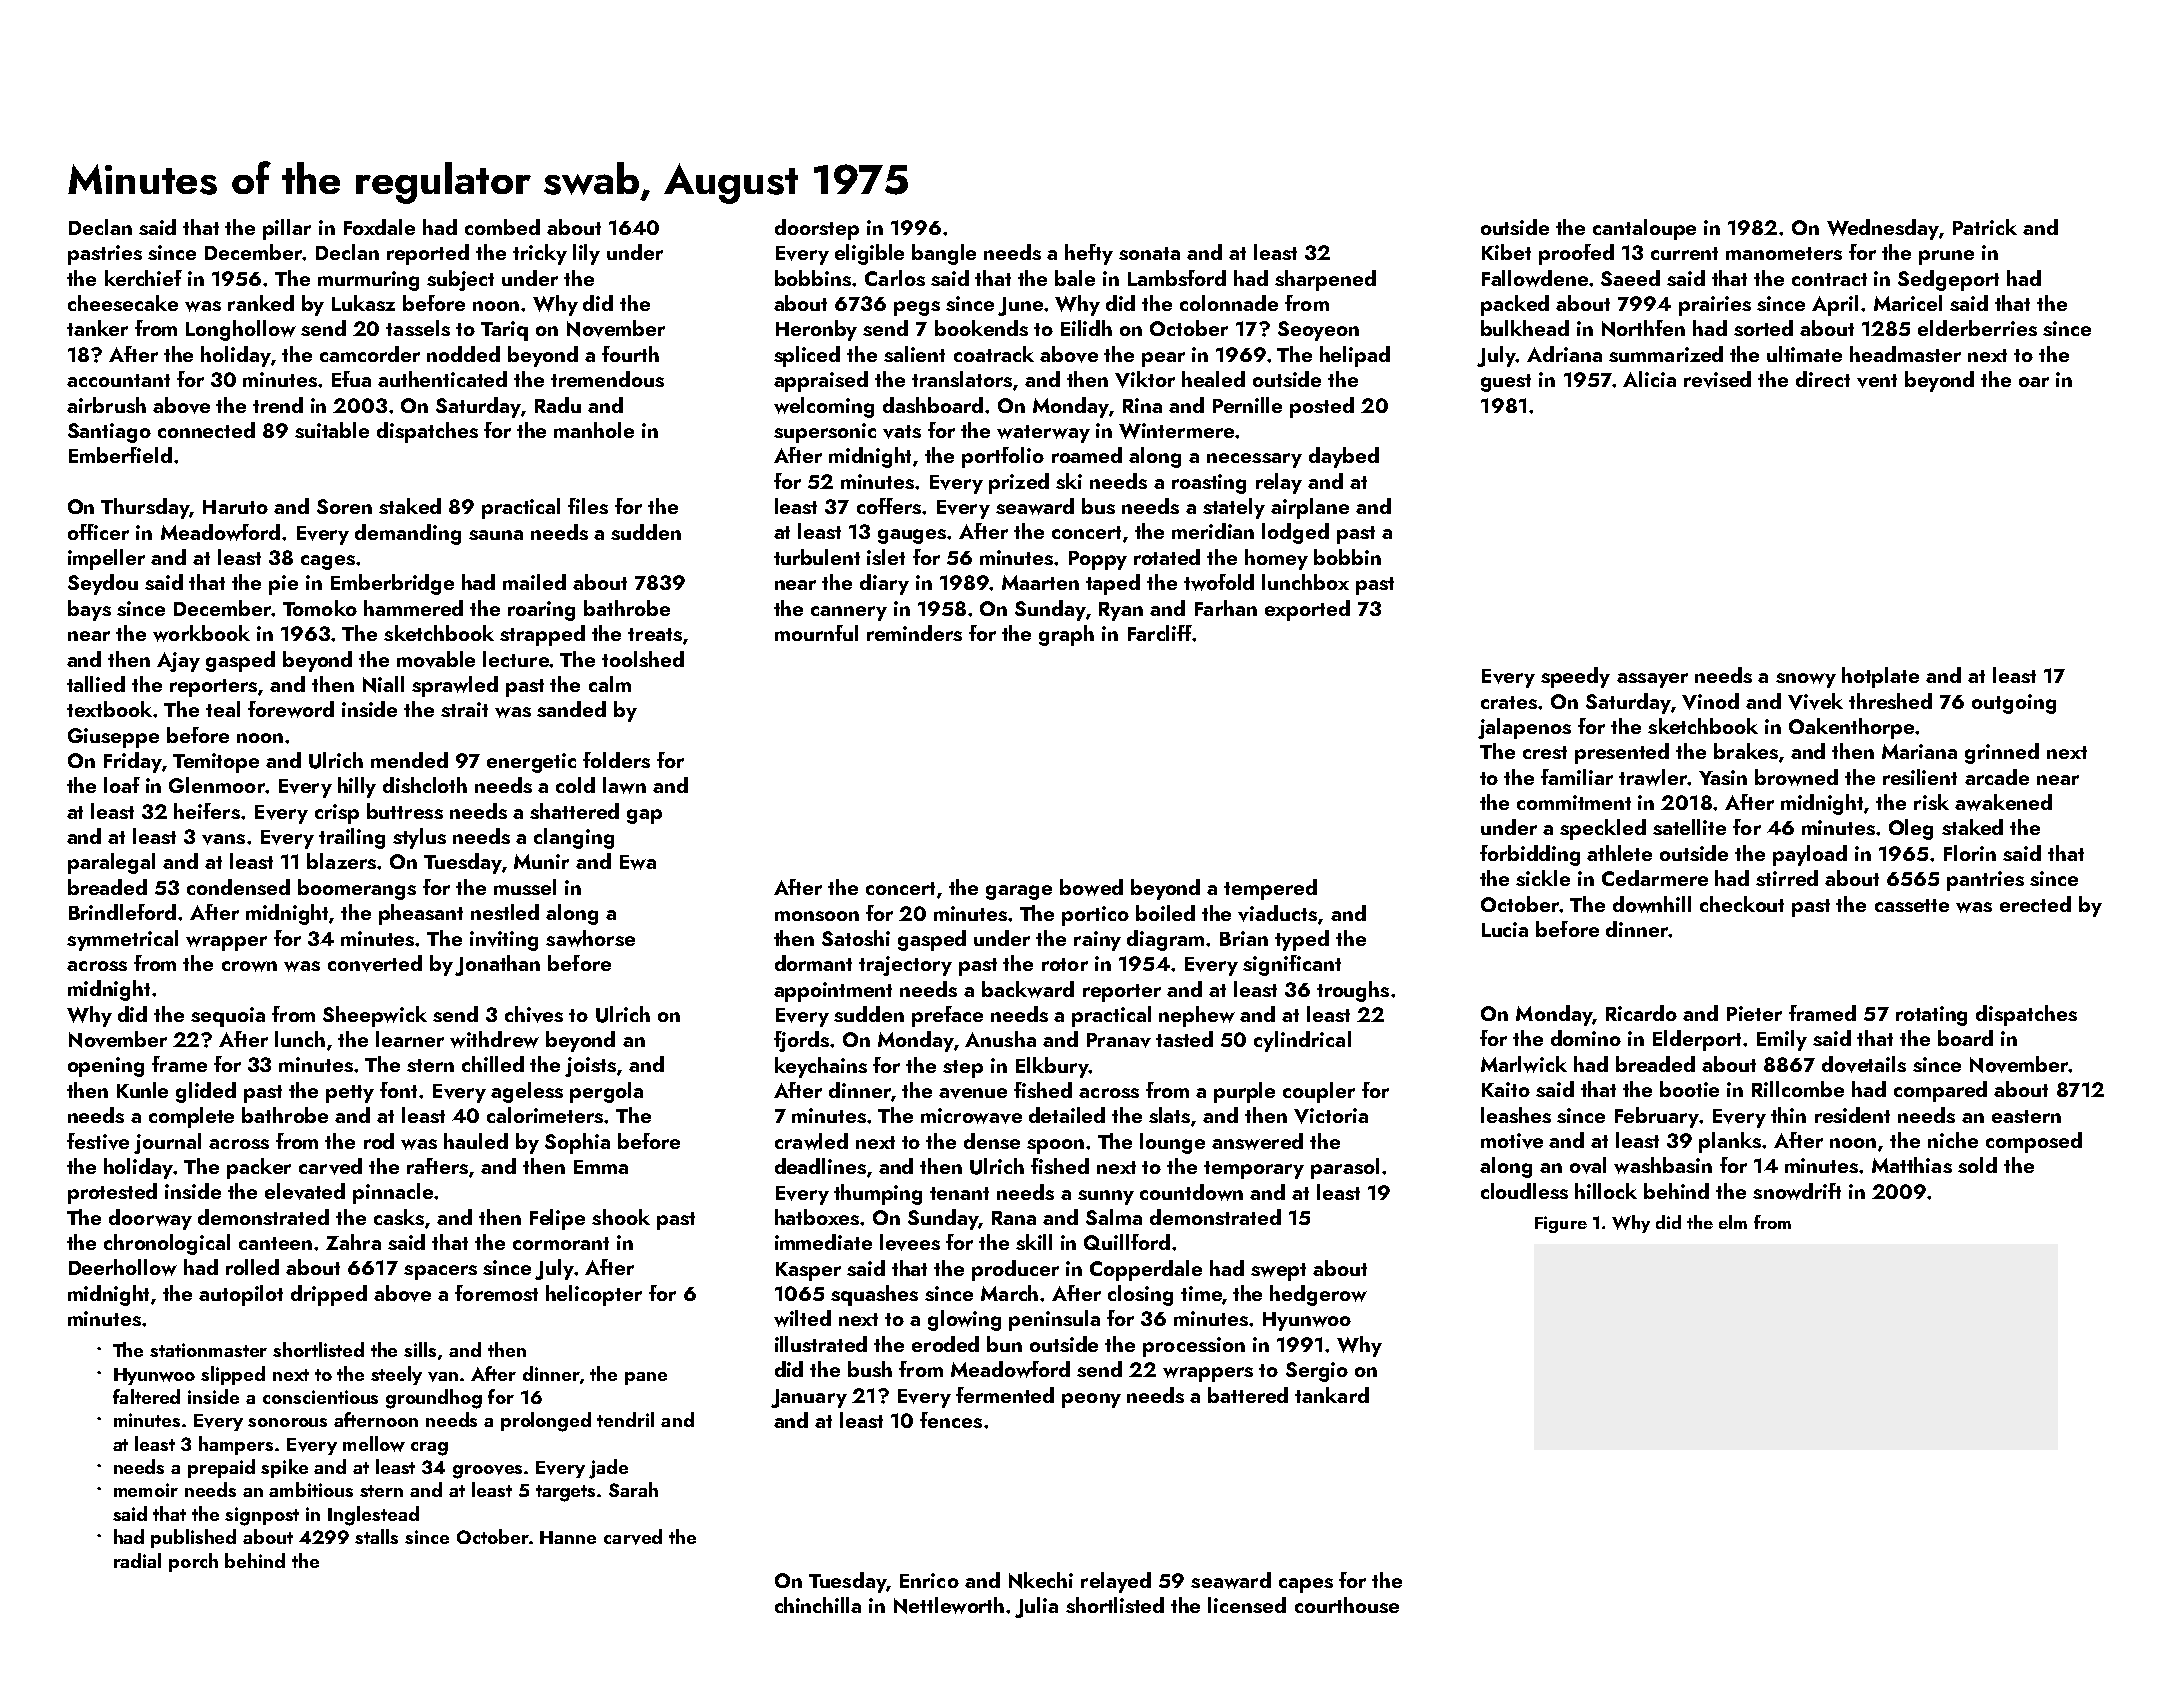  I want to click on elm, so click(1733, 1222).
